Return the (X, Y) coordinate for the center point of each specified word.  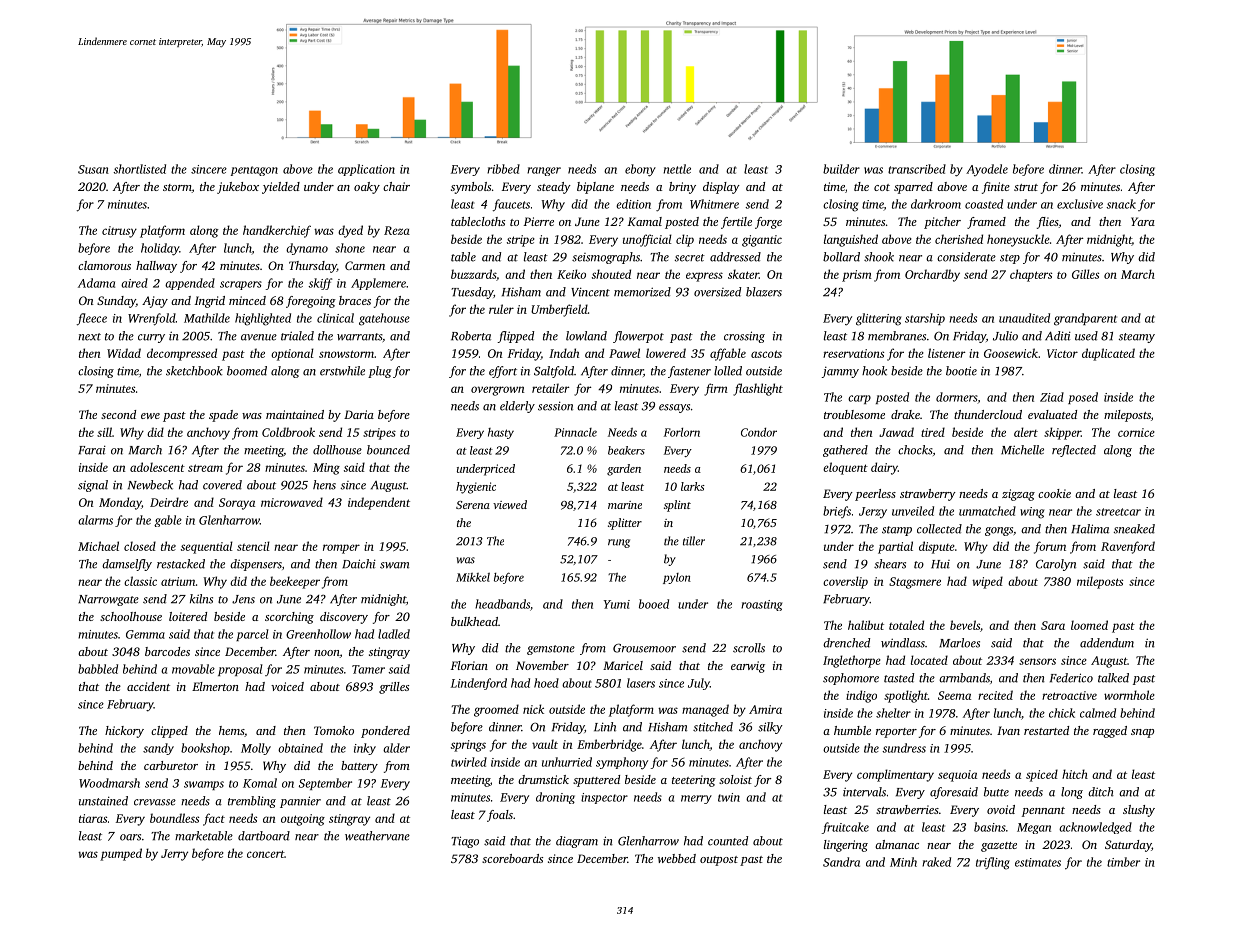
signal (93, 486)
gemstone (551, 650)
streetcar (1118, 512)
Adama (96, 283)
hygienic (476, 488)
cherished (959, 239)
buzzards (473, 274)
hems (231, 730)
